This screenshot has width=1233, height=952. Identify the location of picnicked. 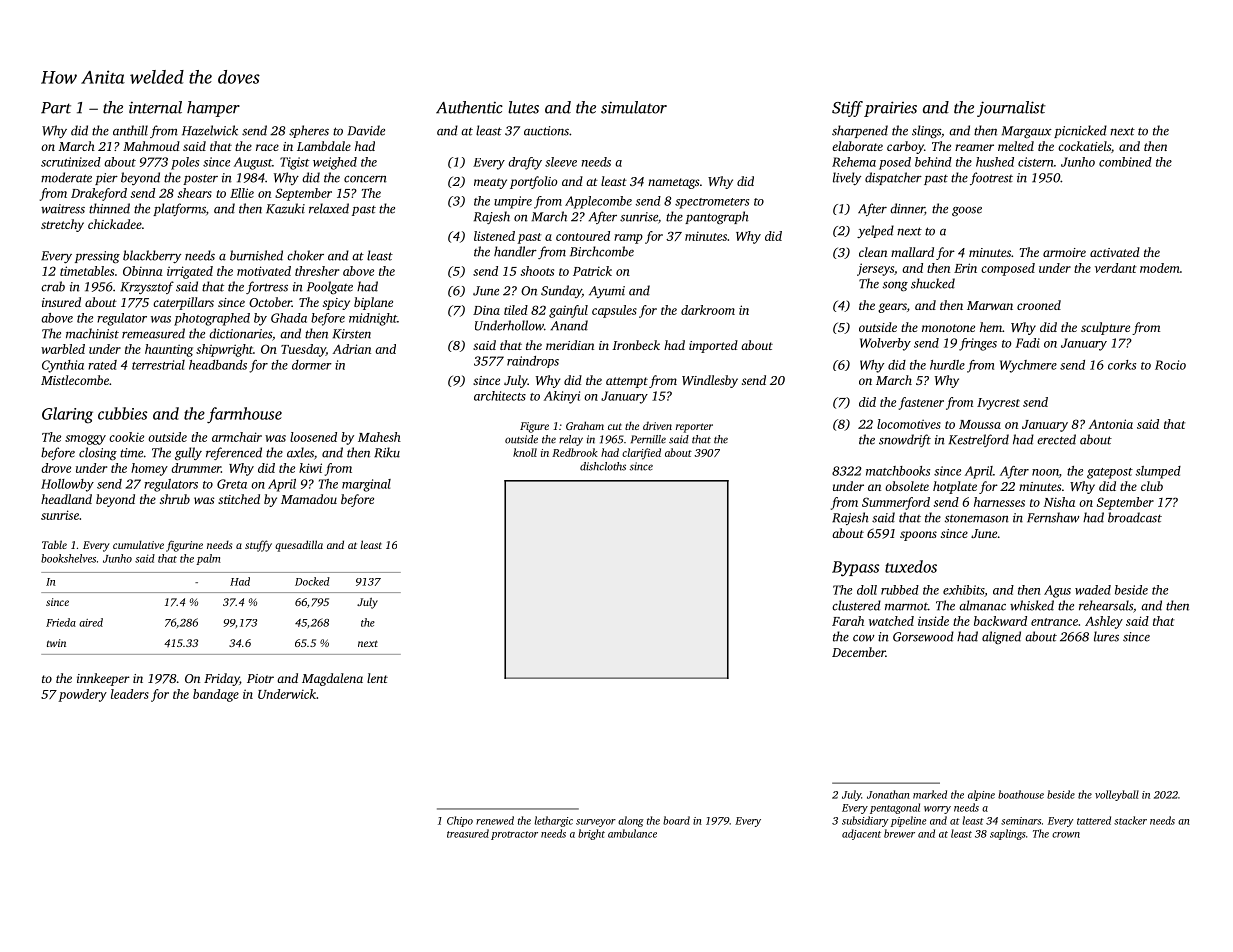
(1080, 131).
